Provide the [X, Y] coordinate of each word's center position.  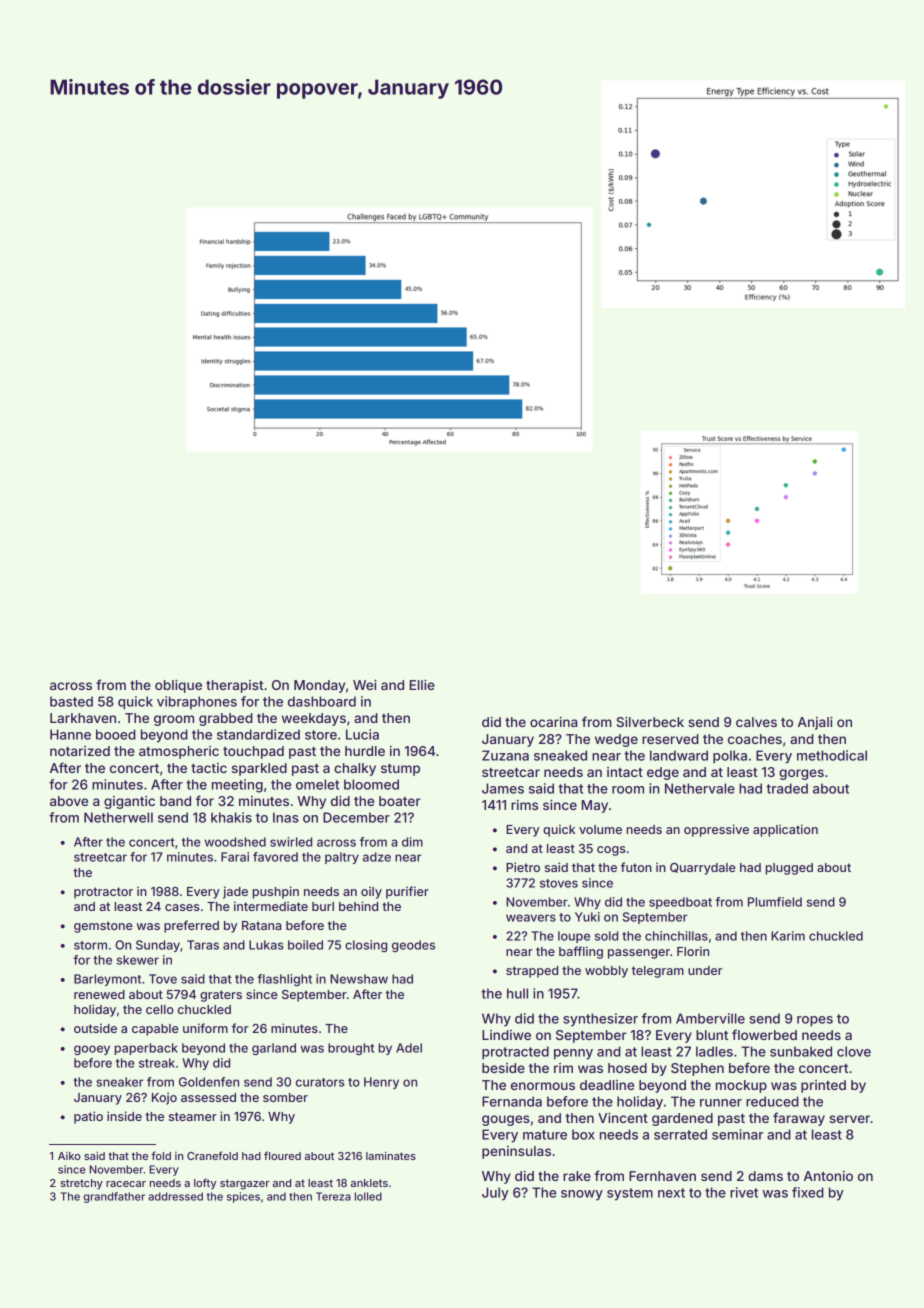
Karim [788, 936]
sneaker [119, 1082]
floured [282, 1155]
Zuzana [505, 755]
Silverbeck [650, 722]
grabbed [226, 719]
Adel [409, 1048]
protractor [103, 893]
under [705, 970]
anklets [369, 1183]
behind [358, 906]
